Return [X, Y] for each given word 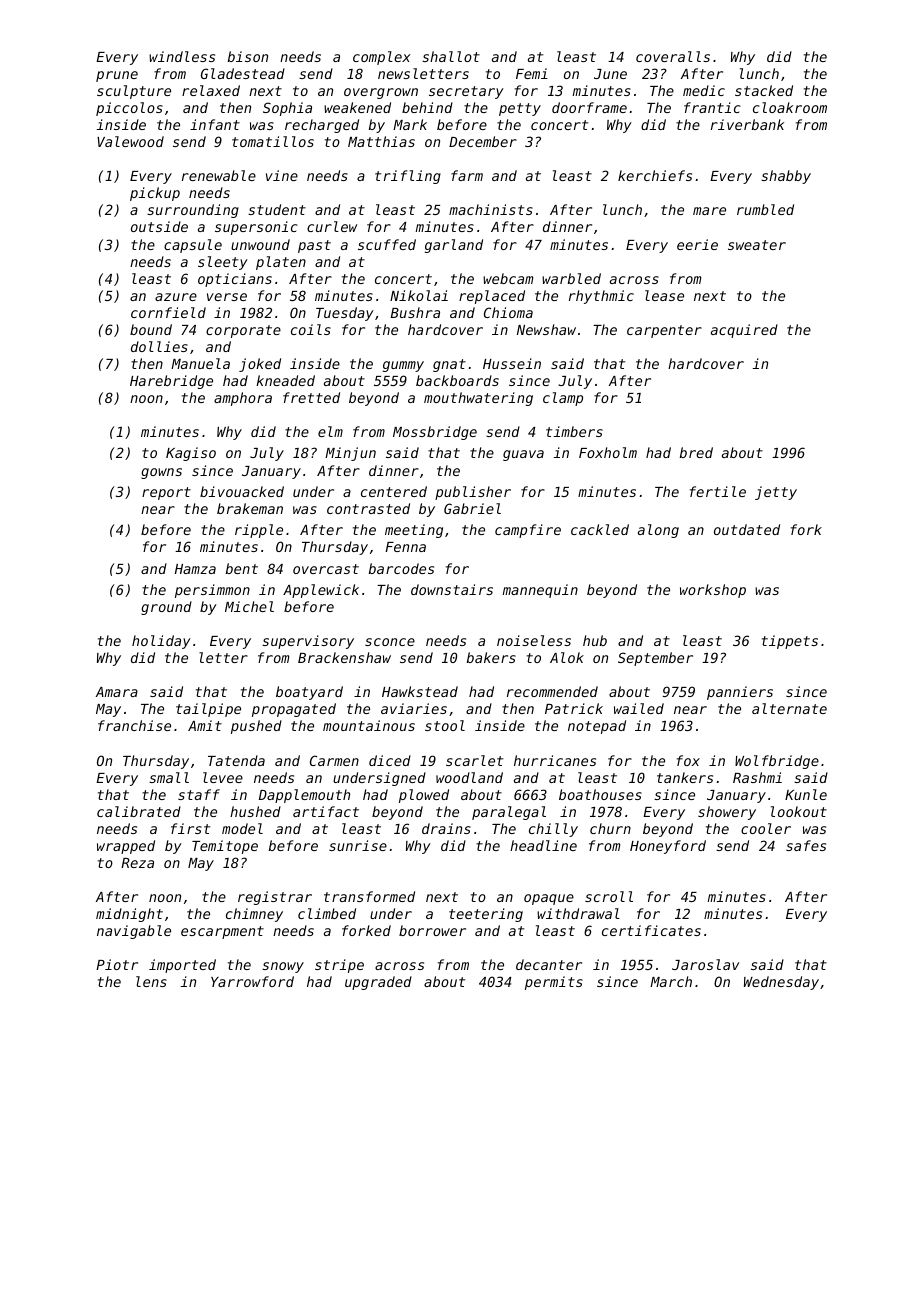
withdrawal [578, 913]
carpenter [664, 331]
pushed [256, 727]
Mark [410, 124]
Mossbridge [435, 433]
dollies [159, 346]
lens [151, 981]
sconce [390, 642]
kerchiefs [655, 175]
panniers [740, 693]
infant [215, 124]
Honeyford [668, 847]
